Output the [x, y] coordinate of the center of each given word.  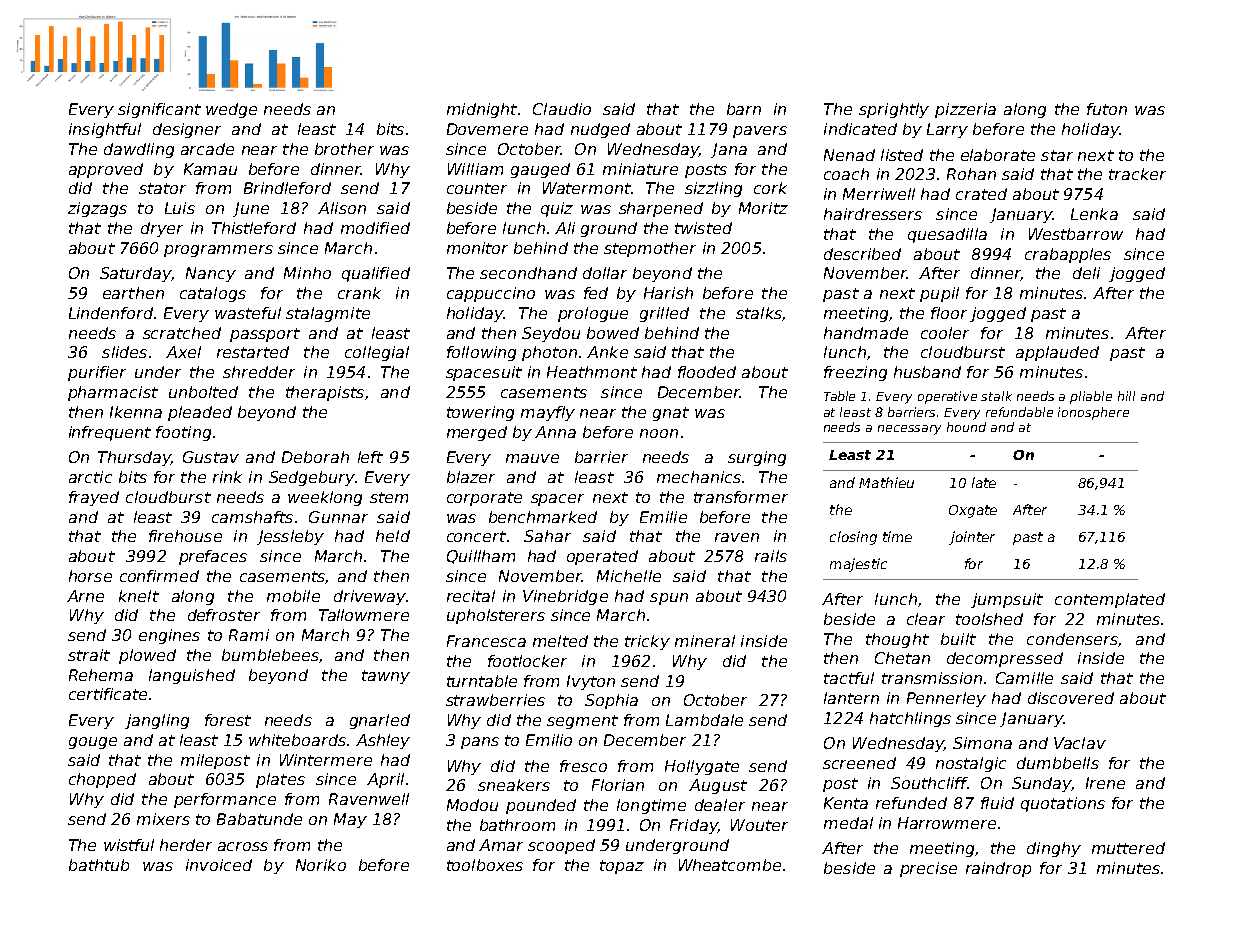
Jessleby [290, 537]
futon [1107, 109]
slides [124, 352]
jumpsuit [1007, 600]
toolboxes [485, 865]
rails [771, 556]
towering [480, 413]
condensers [1072, 639]
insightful [105, 130]
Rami [249, 635]
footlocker [527, 661]
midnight [482, 110]
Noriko [321, 865]
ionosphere [1093, 413]
